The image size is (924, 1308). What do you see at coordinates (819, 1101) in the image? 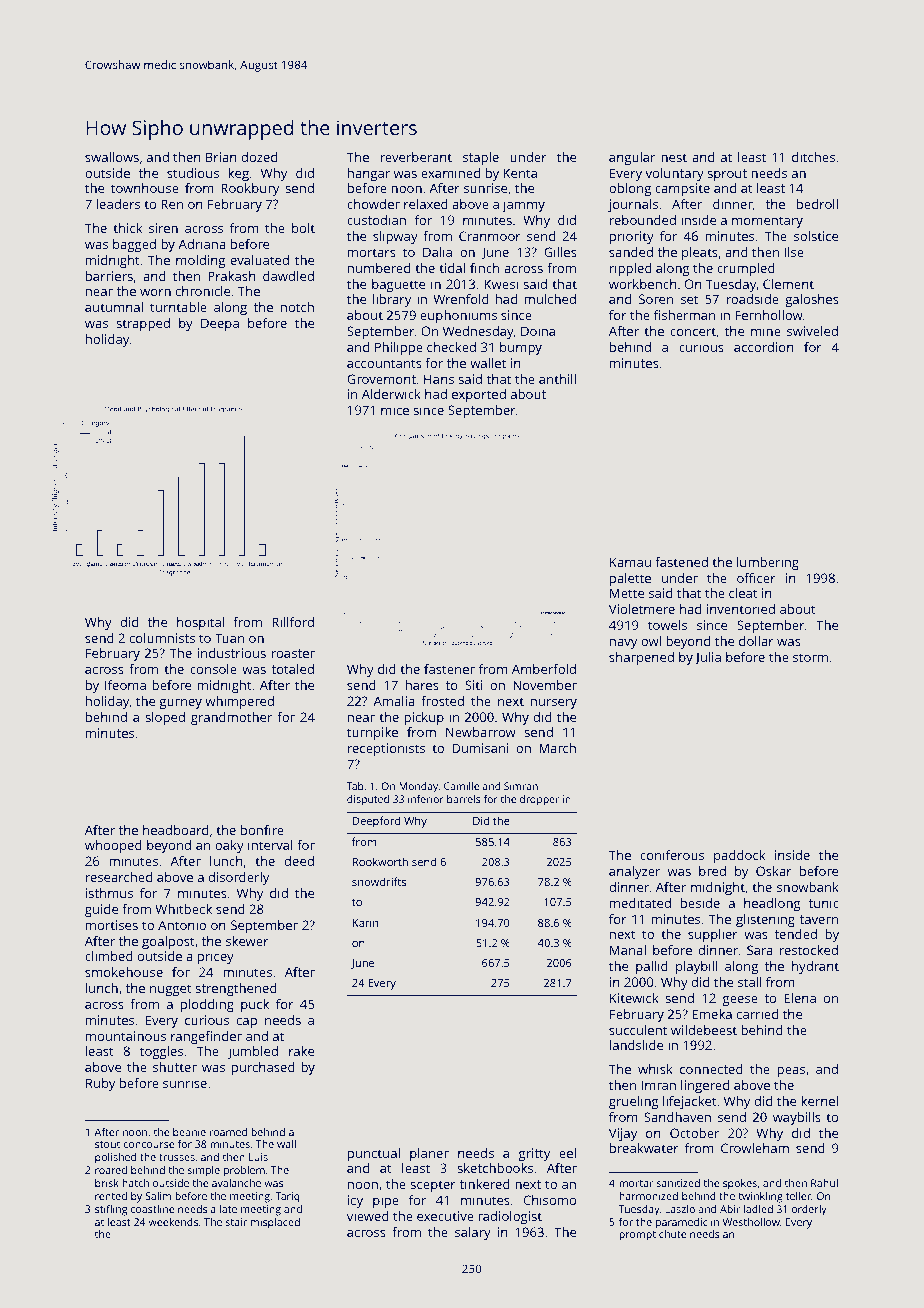
I see `kernel` at bounding box center [819, 1101].
